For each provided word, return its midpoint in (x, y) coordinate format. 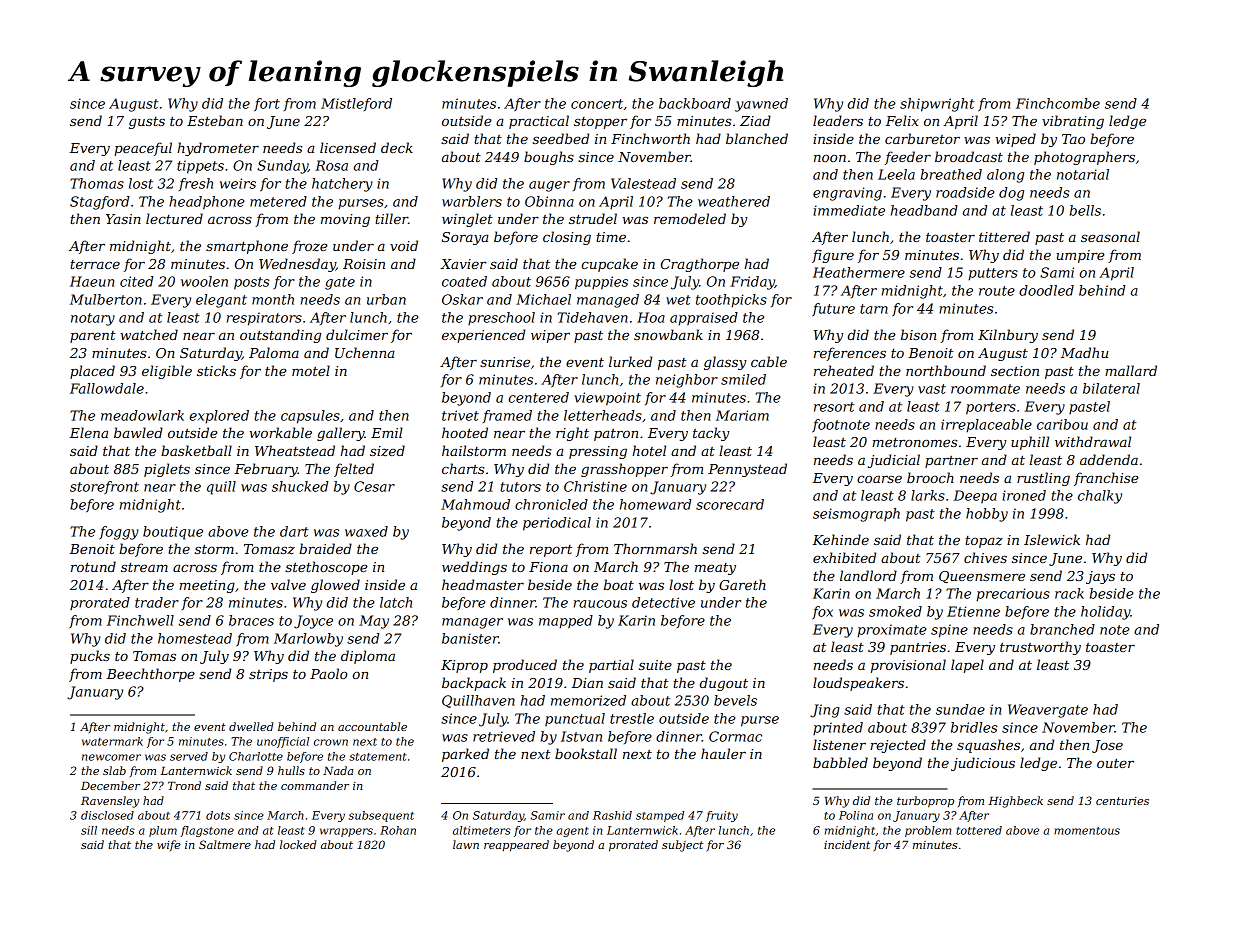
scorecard (730, 504)
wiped (1016, 140)
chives (985, 557)
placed (92, 372)
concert (597, 104)
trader (157, 602)
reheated (844, 370)
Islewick (1052, 539)
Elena (89, 432)
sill (89, 830)
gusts (147, 123)
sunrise (505, 362)
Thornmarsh (655, 548)
